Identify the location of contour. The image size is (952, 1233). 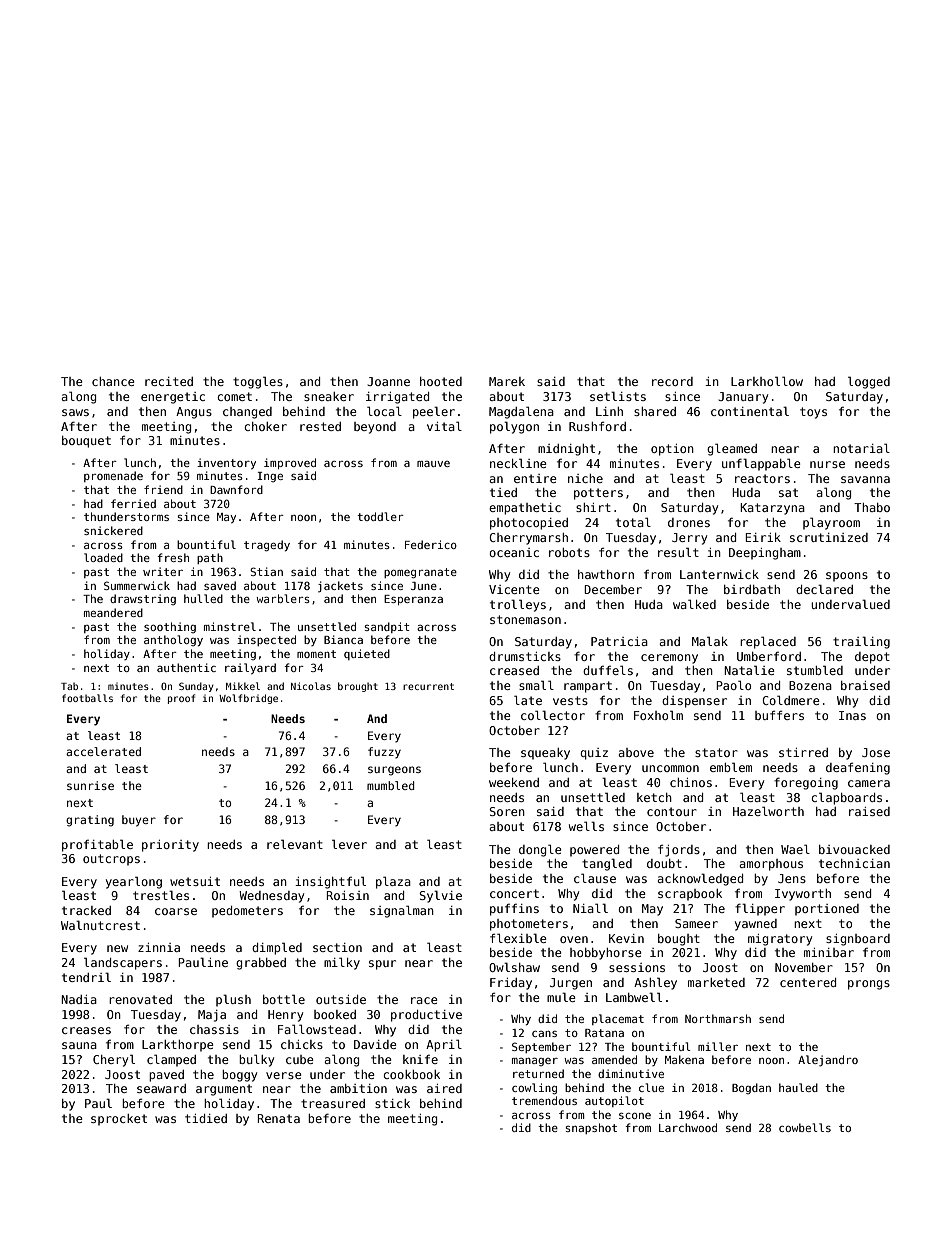
(672, 811).
